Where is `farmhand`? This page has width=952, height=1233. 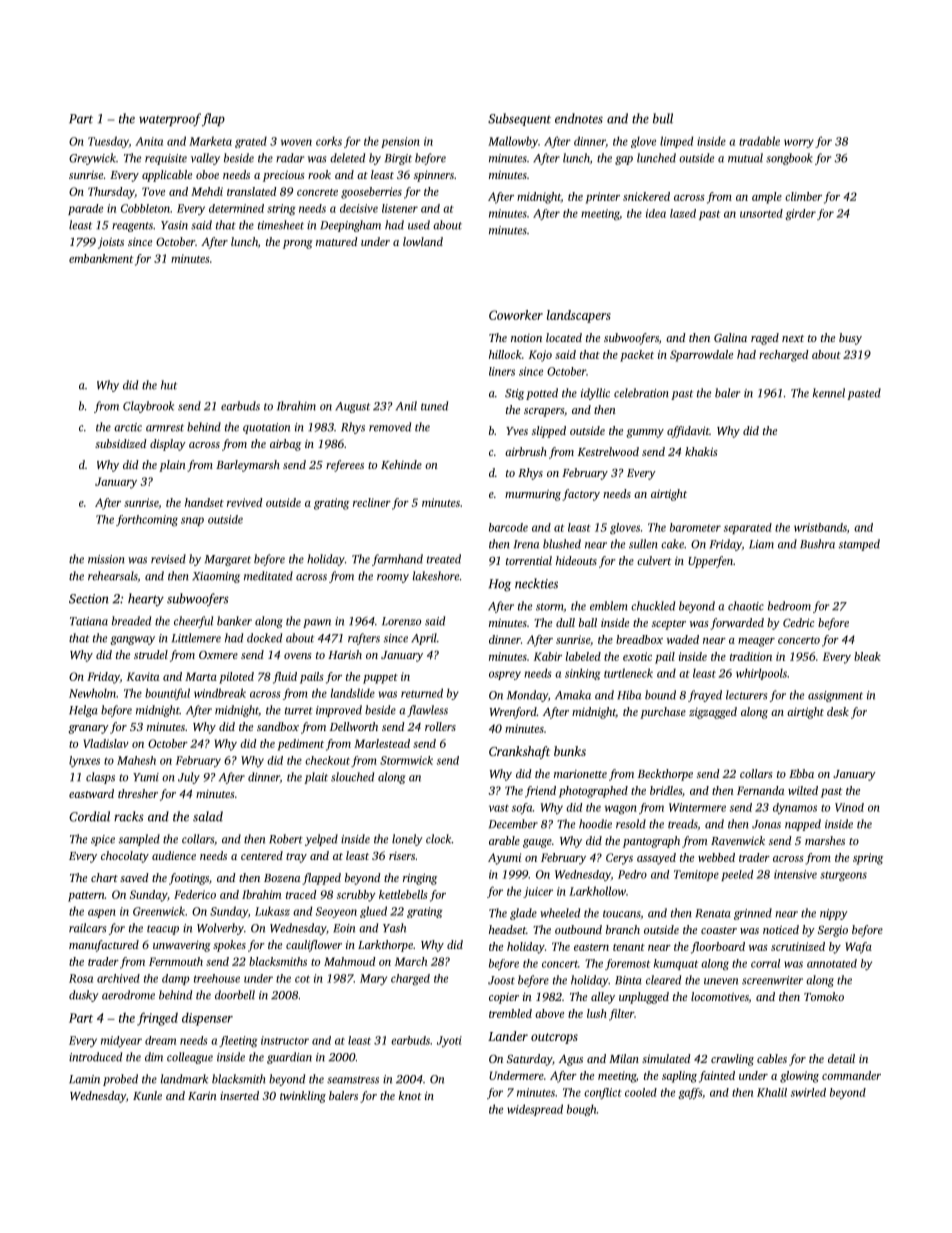 farmhand is located at coordinates (397, 560).
